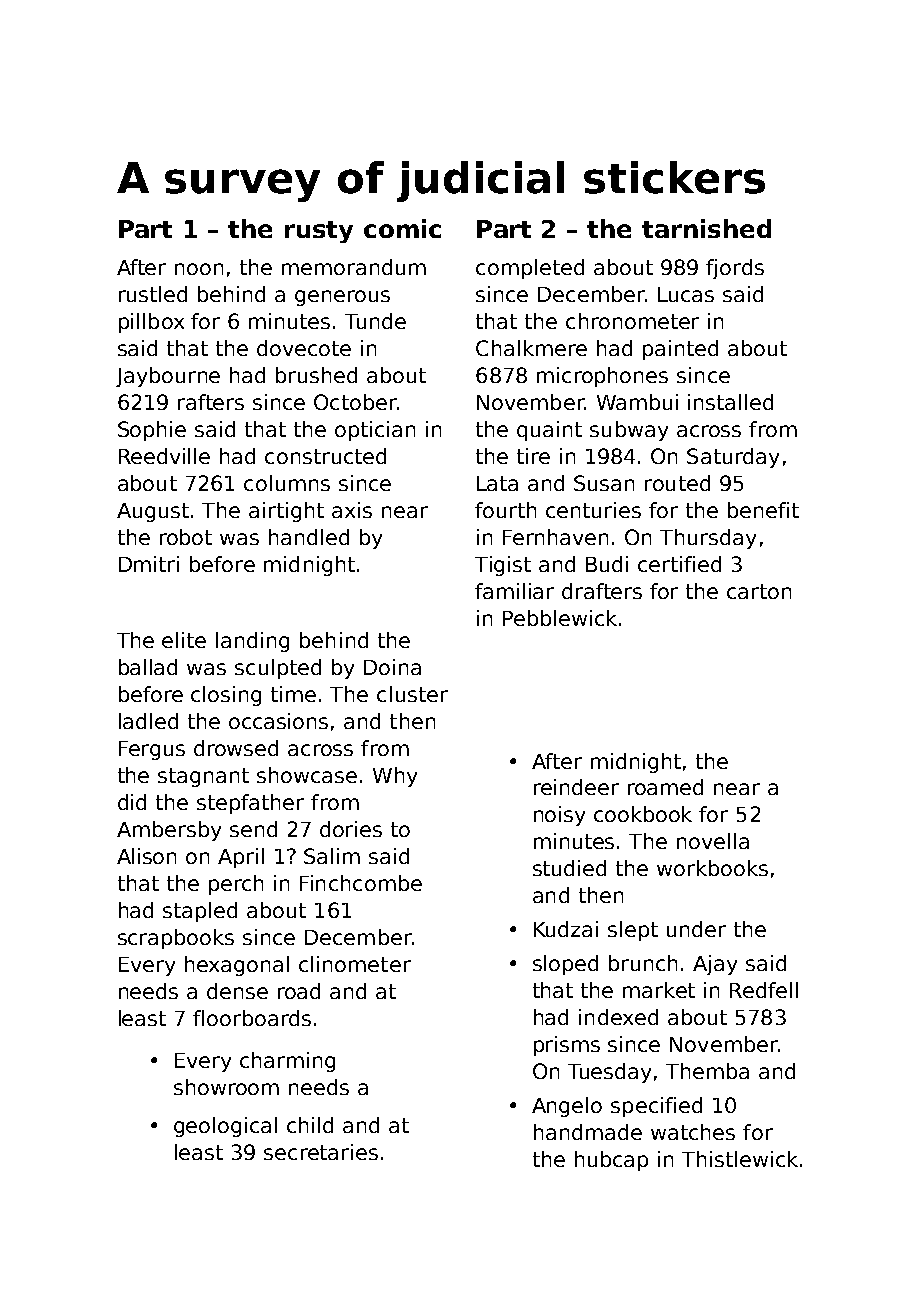 Image resolution: width=924 pixels, height=1311 pixels. What do you see at coordinates (395, 777) in the document?
I see `Why` at bounding box center [395, 777].
